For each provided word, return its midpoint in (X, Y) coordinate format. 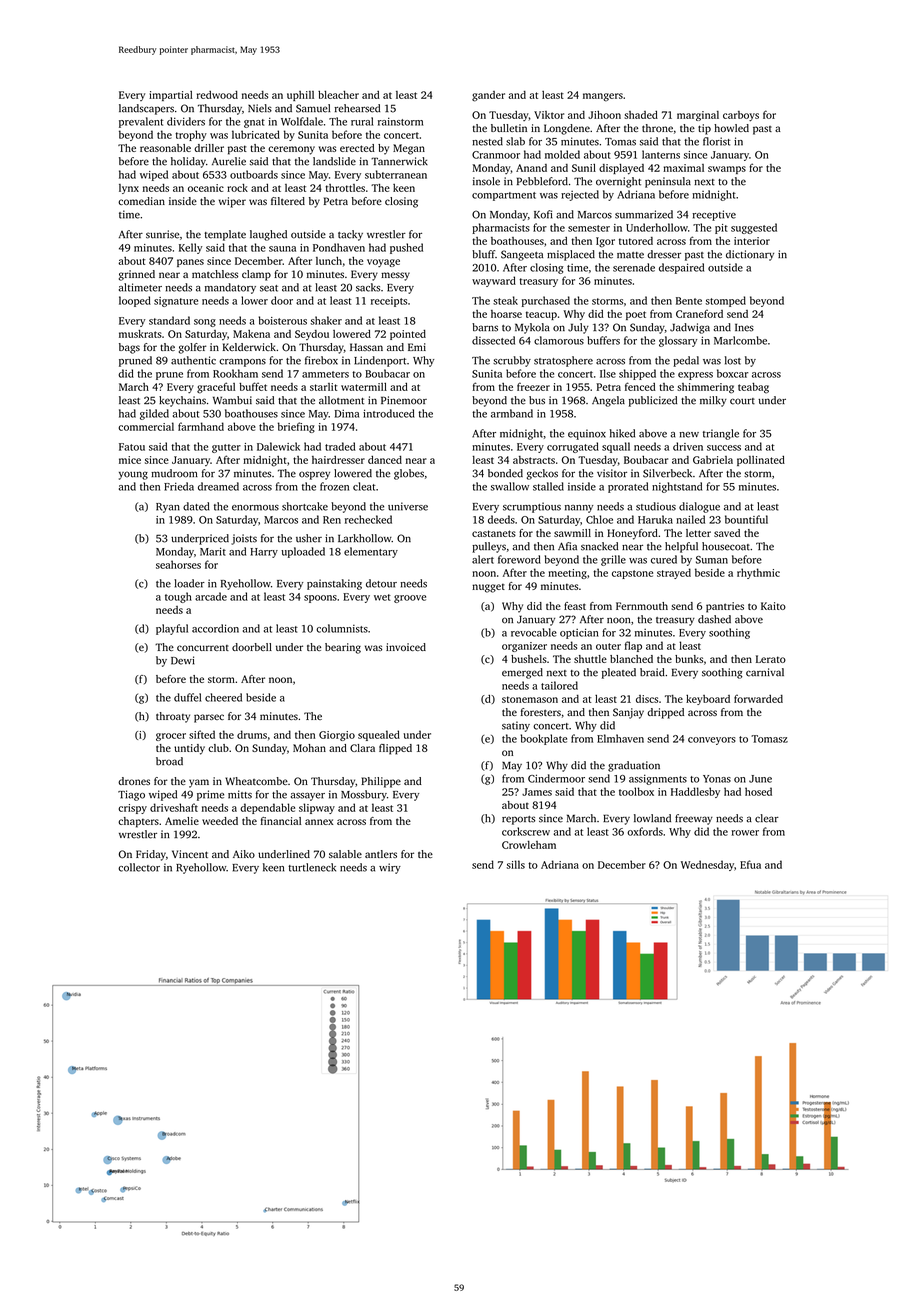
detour (381, 583)
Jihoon (604, 115)
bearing (343, 648)
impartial (171, 96)
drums (252, 734)
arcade (211, 596)
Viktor (549, 115)
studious (656, 506)
